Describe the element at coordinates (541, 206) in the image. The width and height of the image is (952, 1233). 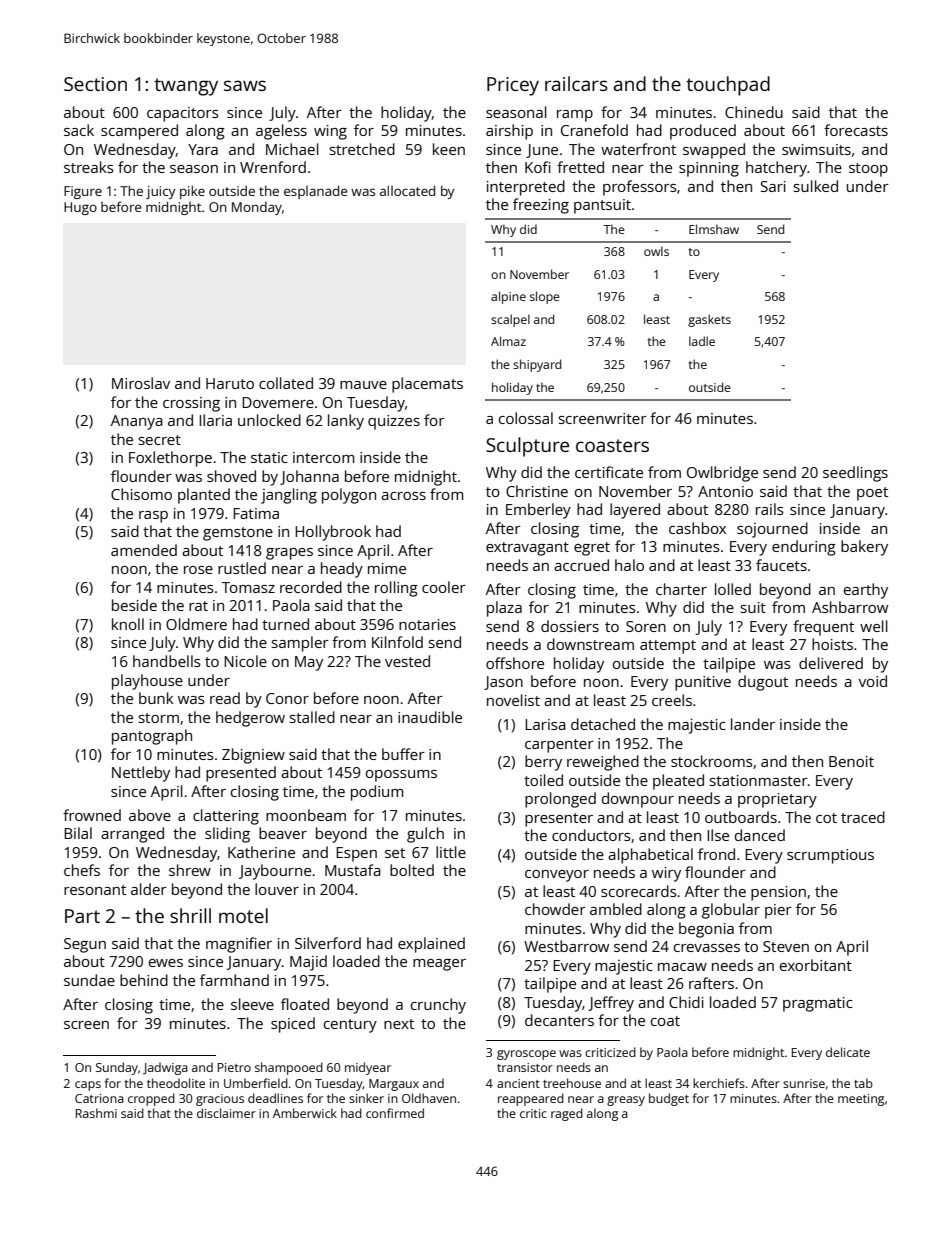
I see `freezing` at that location.
